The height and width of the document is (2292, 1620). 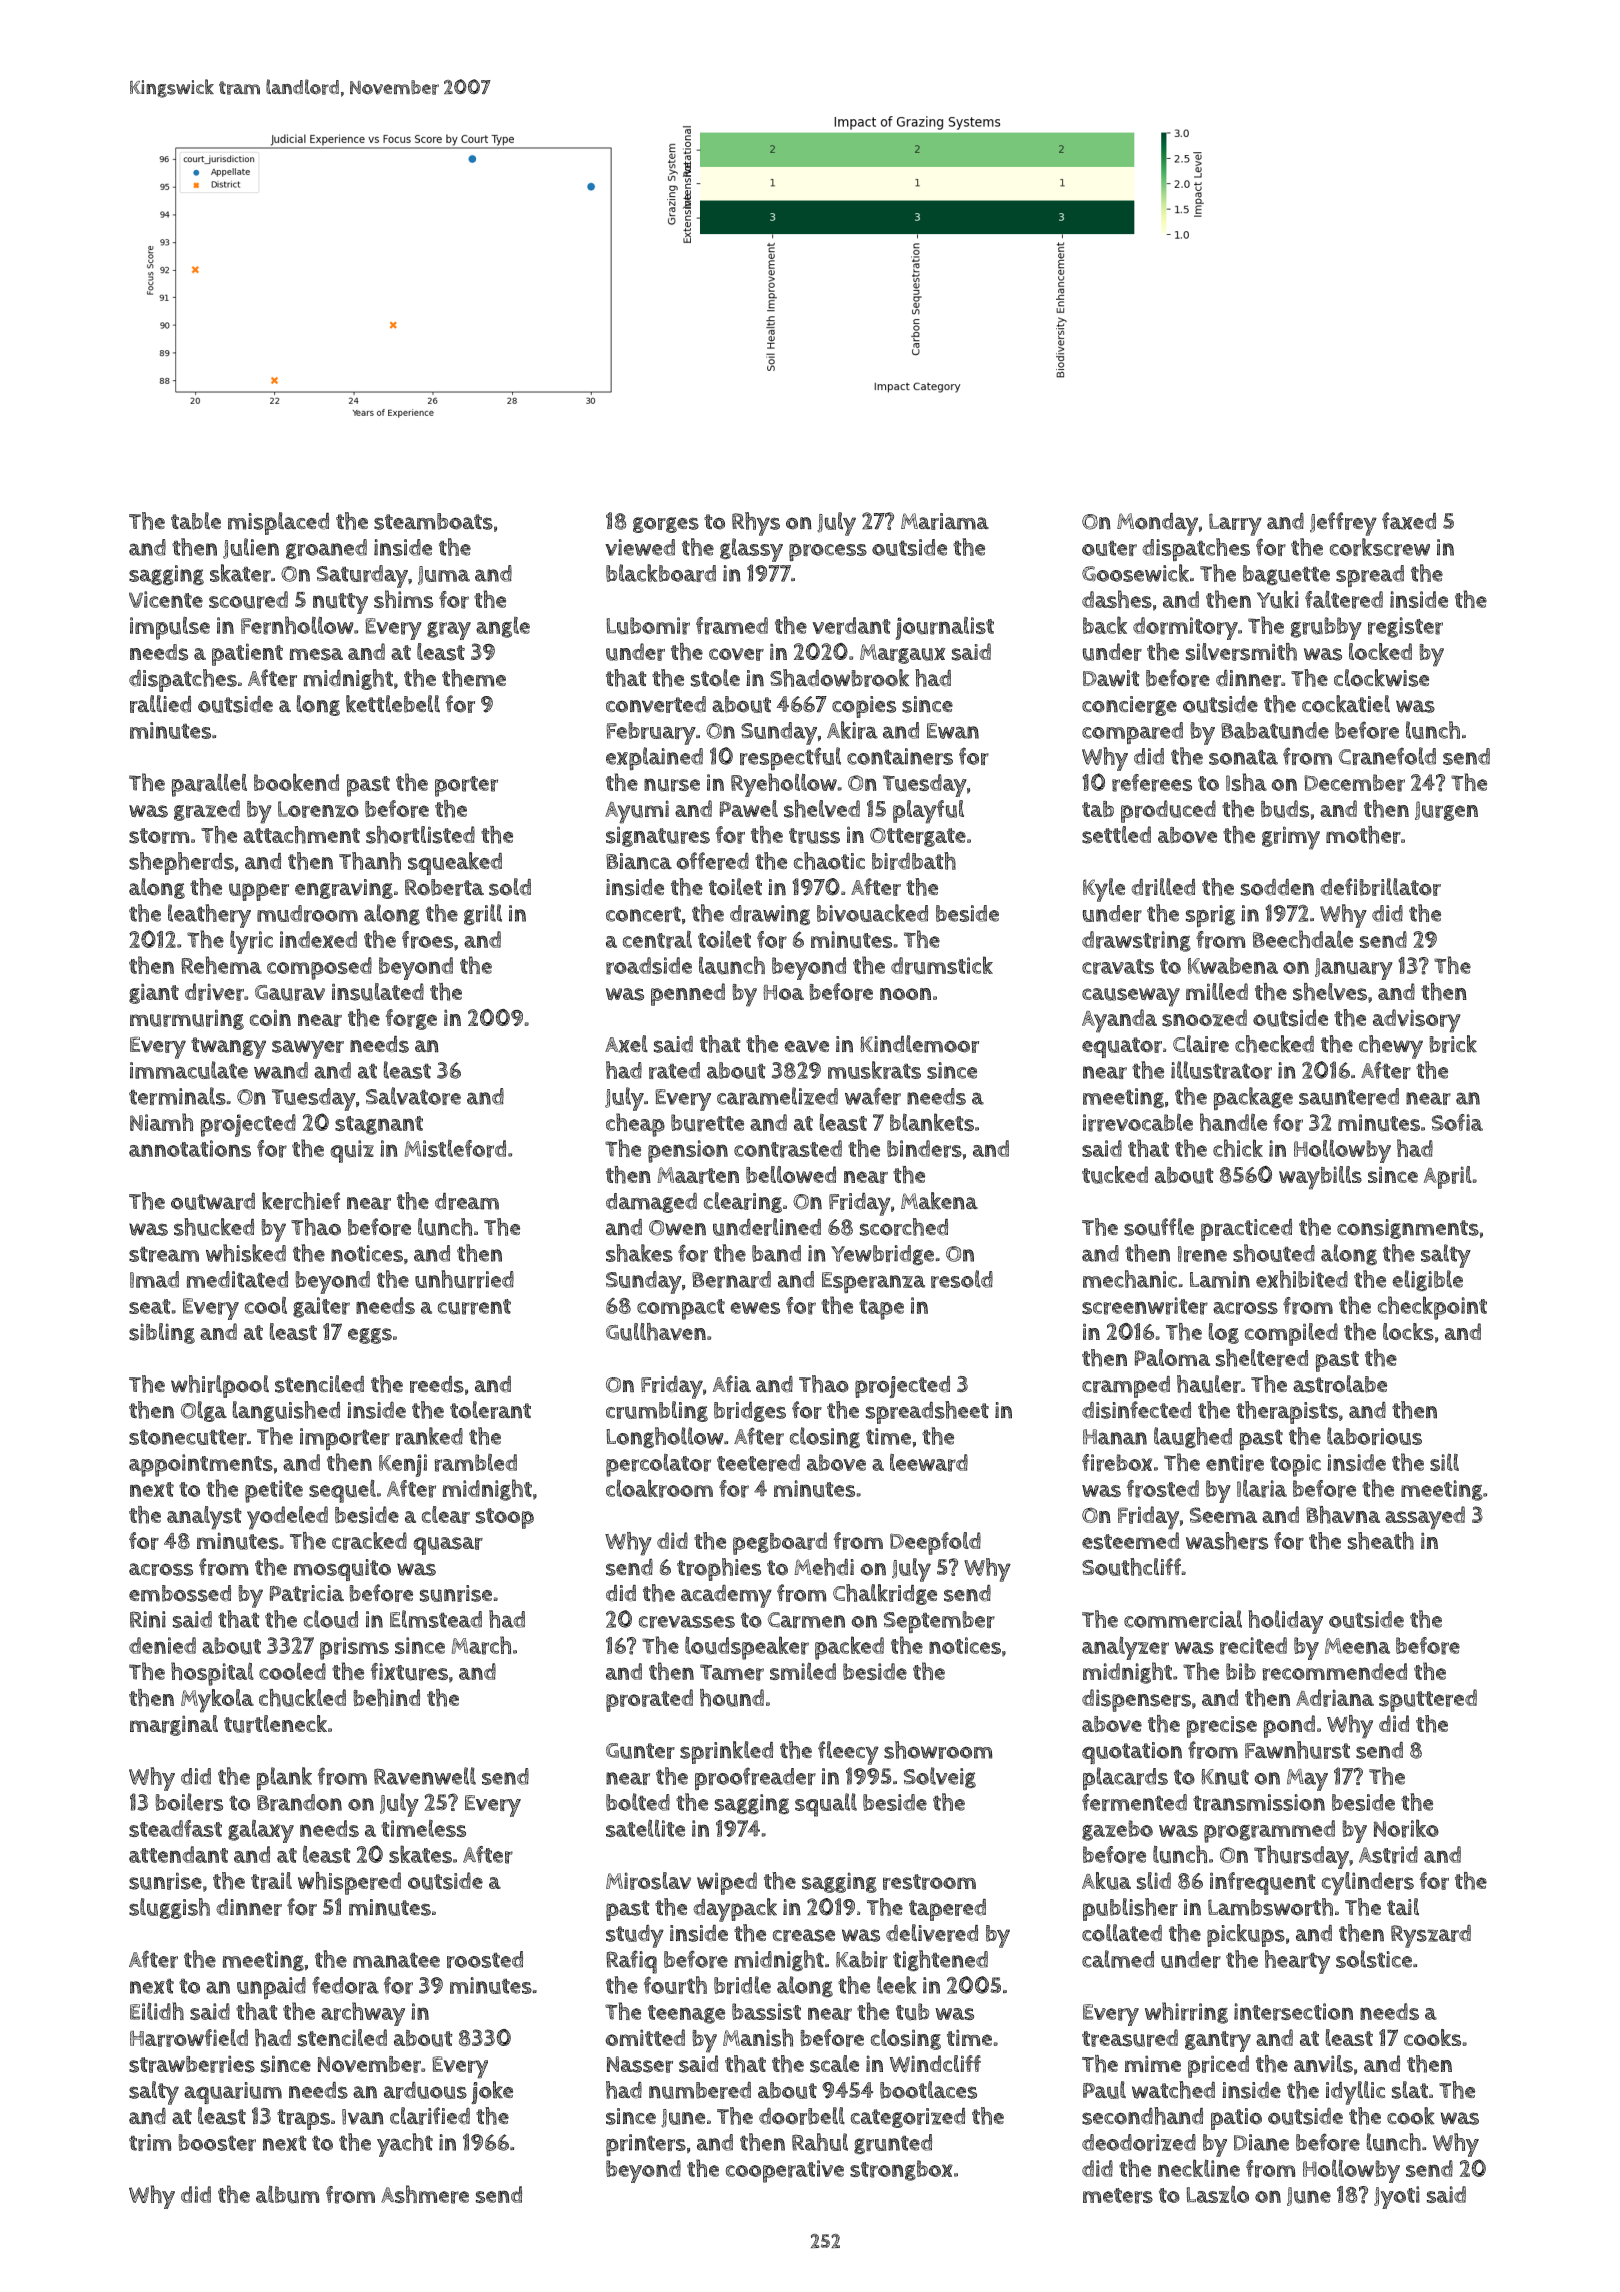 What do you see at coordinates (425, 2090) in the document?
I see `arduous` at bounding box center [425, 2090].
